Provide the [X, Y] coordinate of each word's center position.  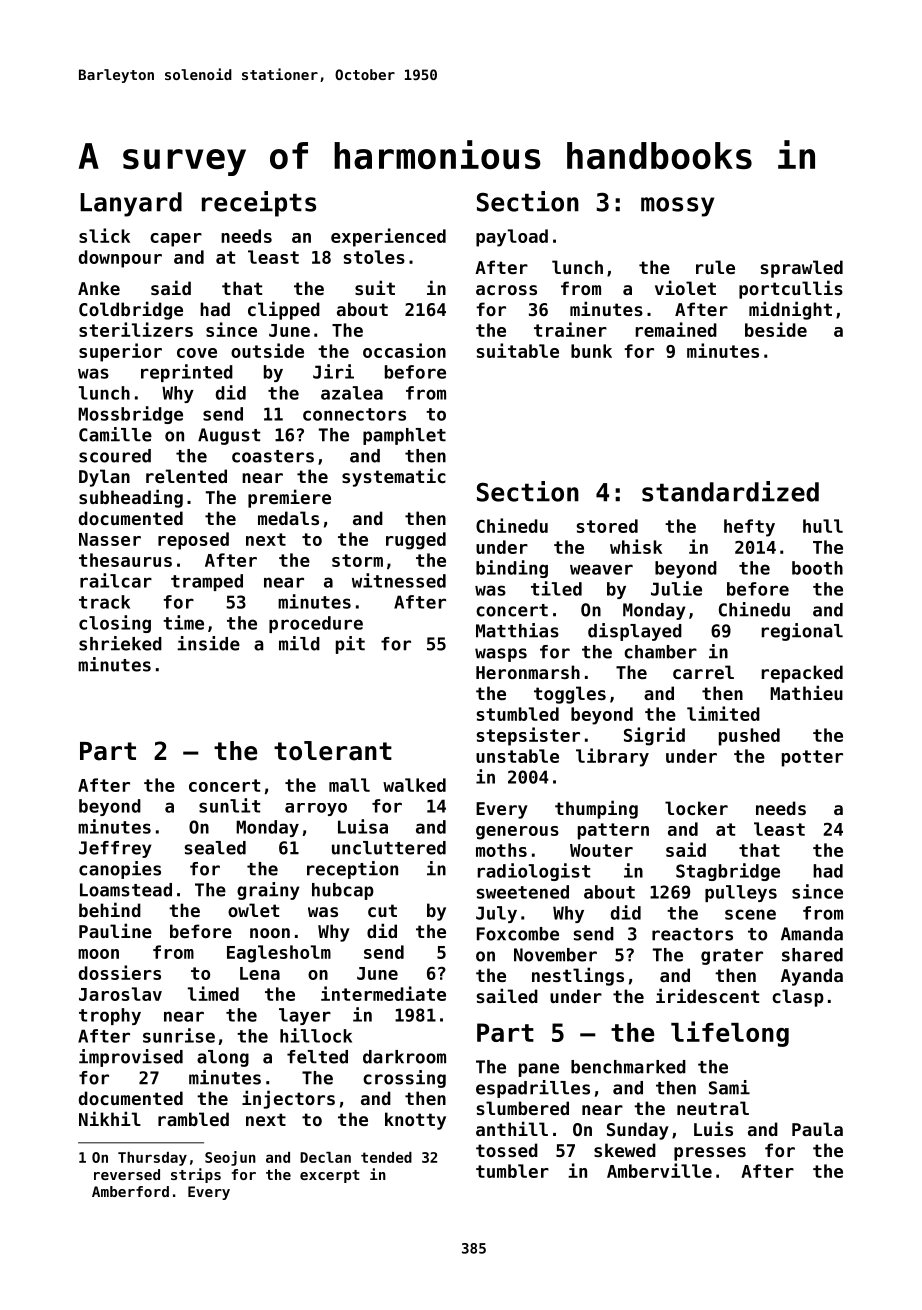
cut [382, 910]
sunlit [229, 805]
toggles [570, 695]
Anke [99, 288]
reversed [127, 1174]
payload [512, 238]
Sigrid [654, 736]
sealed [215, 848]
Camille [115, 434]
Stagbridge [728, 872]
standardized [730, 491]
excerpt [330, 1176]
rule [715, 267]
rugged [416, 541]
